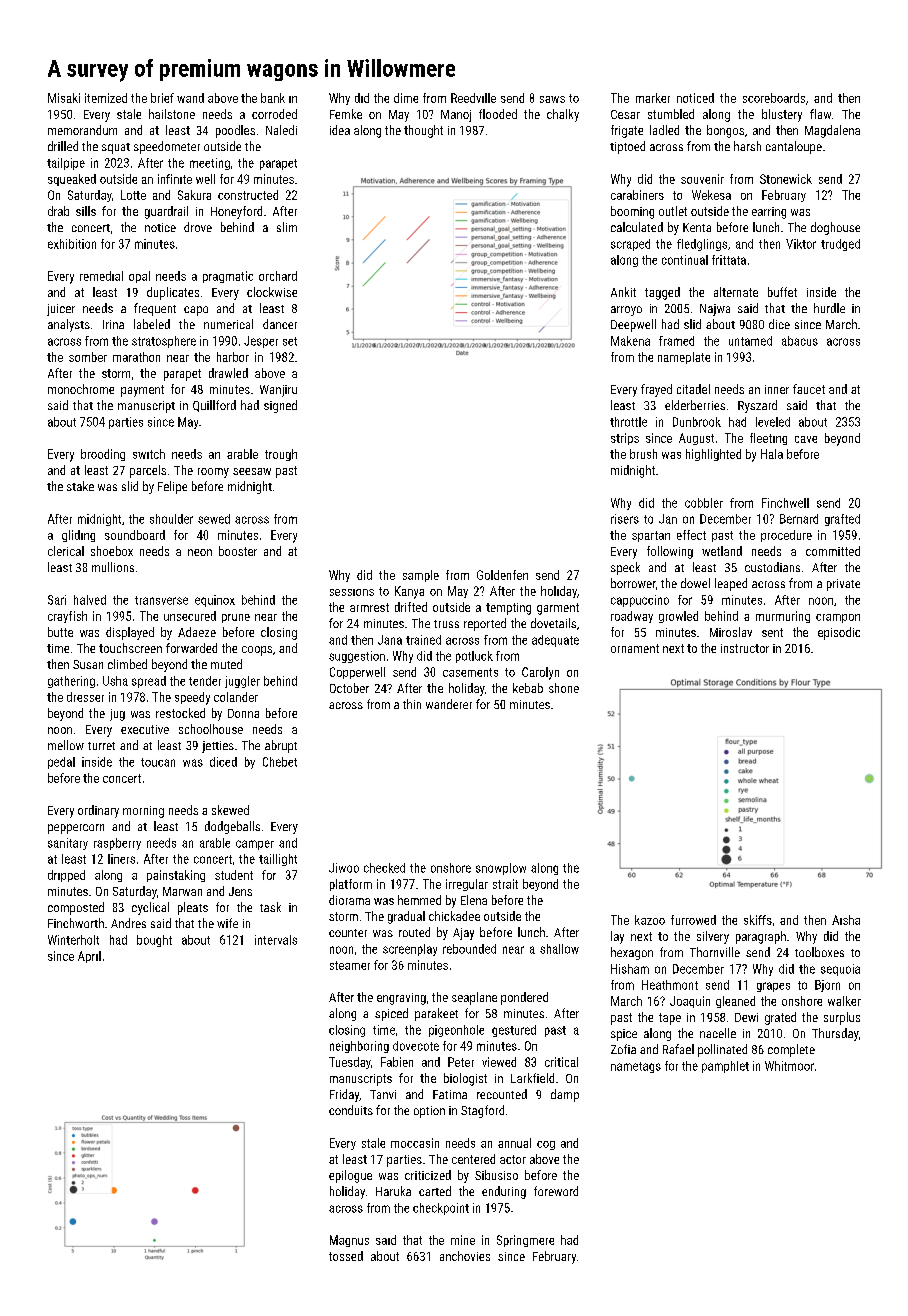 This screenshot has height=1316, width=908. I want to click on thought, so click(423, 131).
